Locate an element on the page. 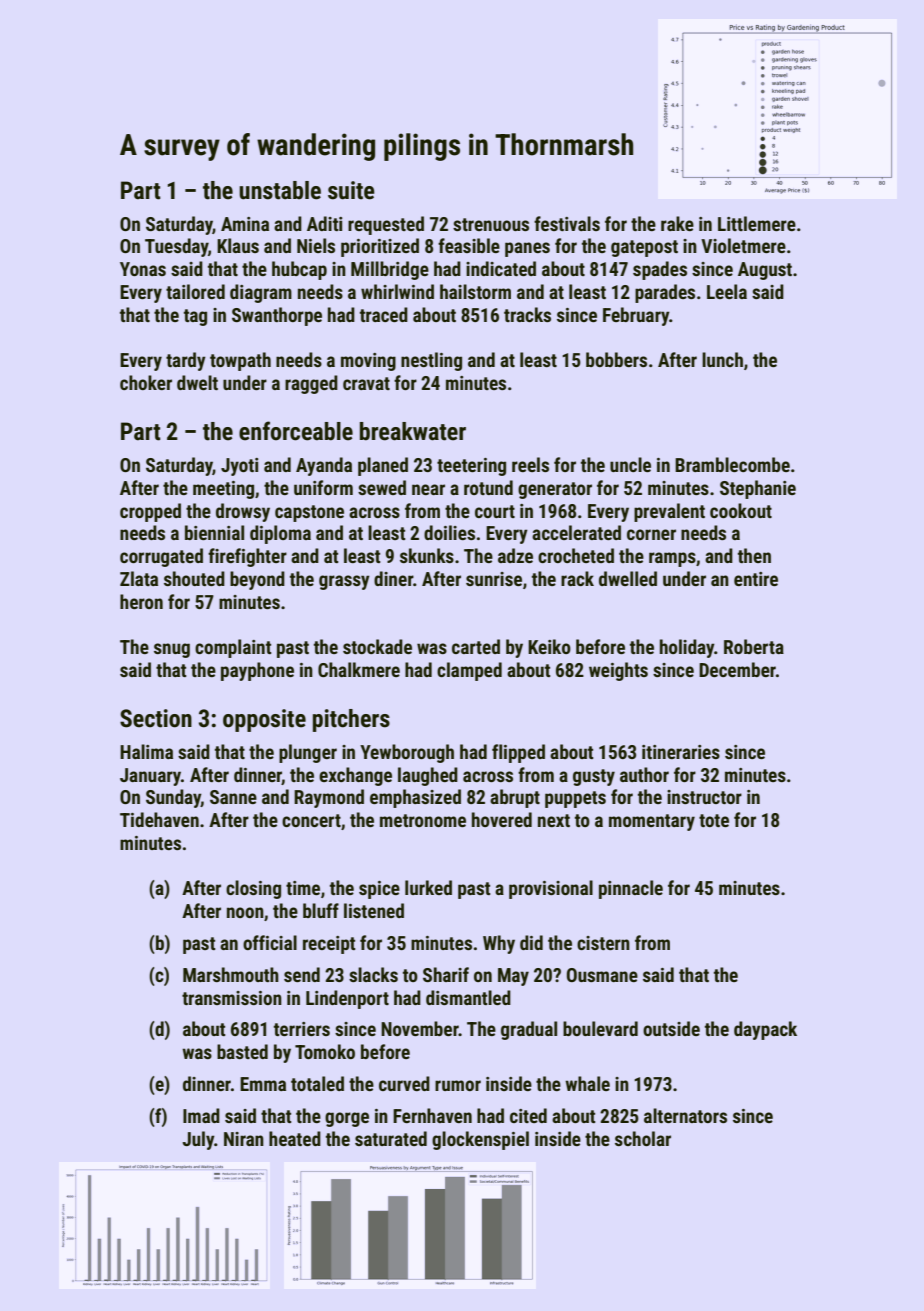 The height and width of the image is (1311, 924). sunrise is located at coordinates (494, 579).
